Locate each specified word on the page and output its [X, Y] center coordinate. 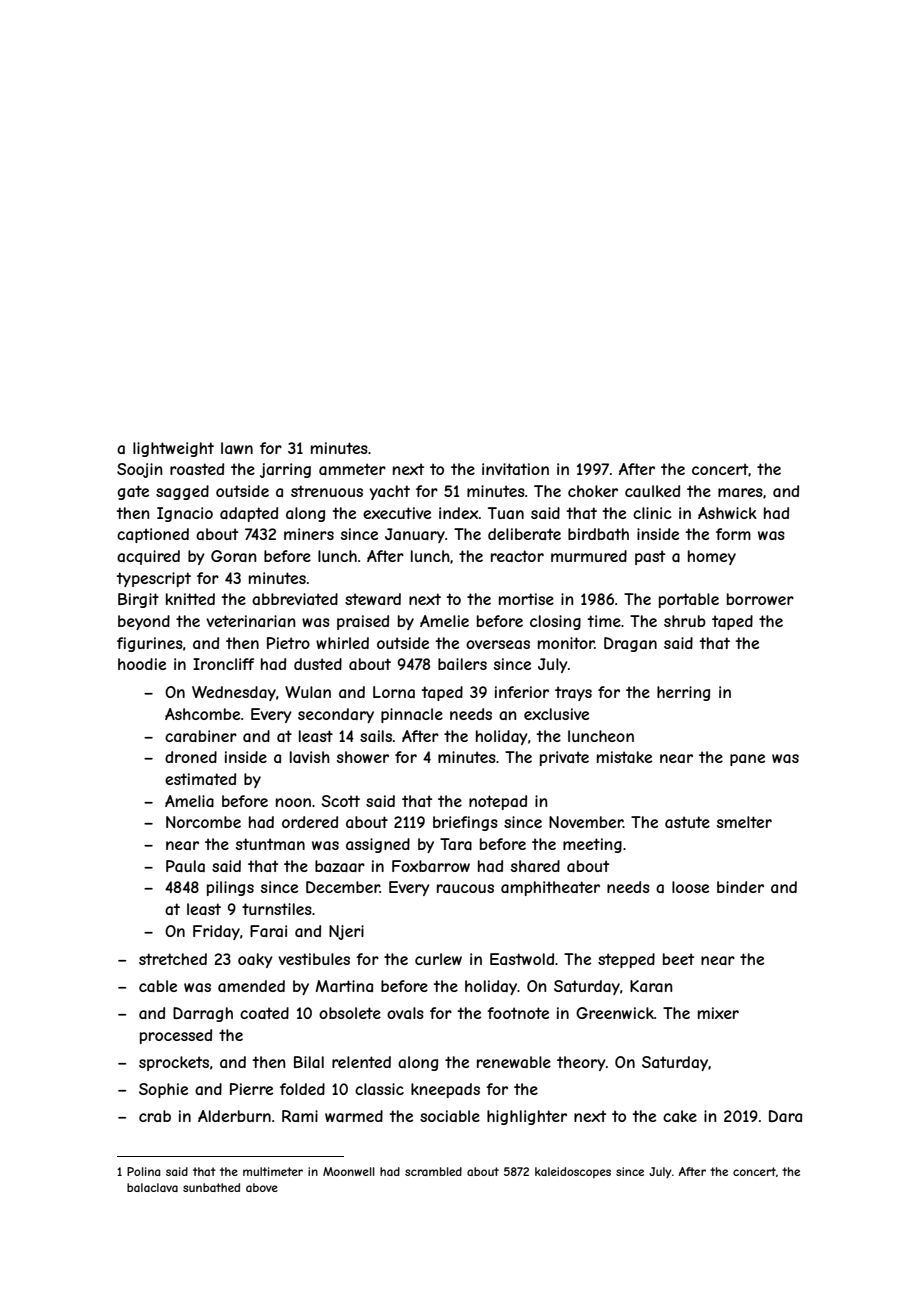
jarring [285, 470]
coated [264, 1013]
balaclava [152, 1187]
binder [740, 887]
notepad [498, 802]
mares [740, 492]
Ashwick [727, 513]
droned [191, 757]
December [343, 887]
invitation [515, 469]
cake [680, 1116]
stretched [173, 959]
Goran [234, 556]
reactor [517, 556]
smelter [744, 822]
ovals [405, 1013]
